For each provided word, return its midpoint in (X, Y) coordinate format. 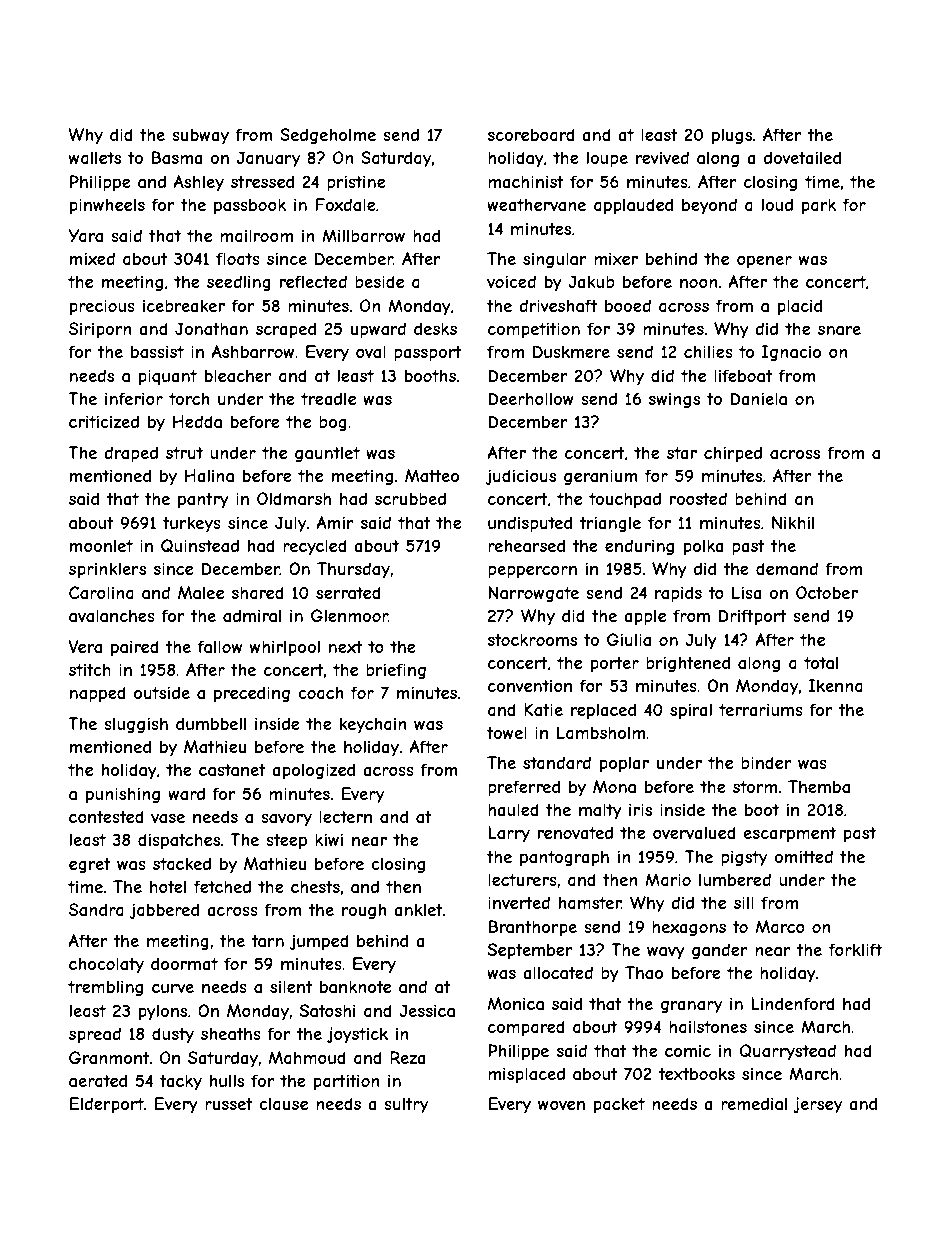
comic (688, 1050)
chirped (733, 454)
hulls (227, 1080)
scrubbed (410, 498)
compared (526, 1028)
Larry (509, 834)
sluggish (136, 725)
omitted (803, 856)
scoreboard (531, 134)
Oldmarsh (294, 498)
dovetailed (802, 157)
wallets (95, 157)
